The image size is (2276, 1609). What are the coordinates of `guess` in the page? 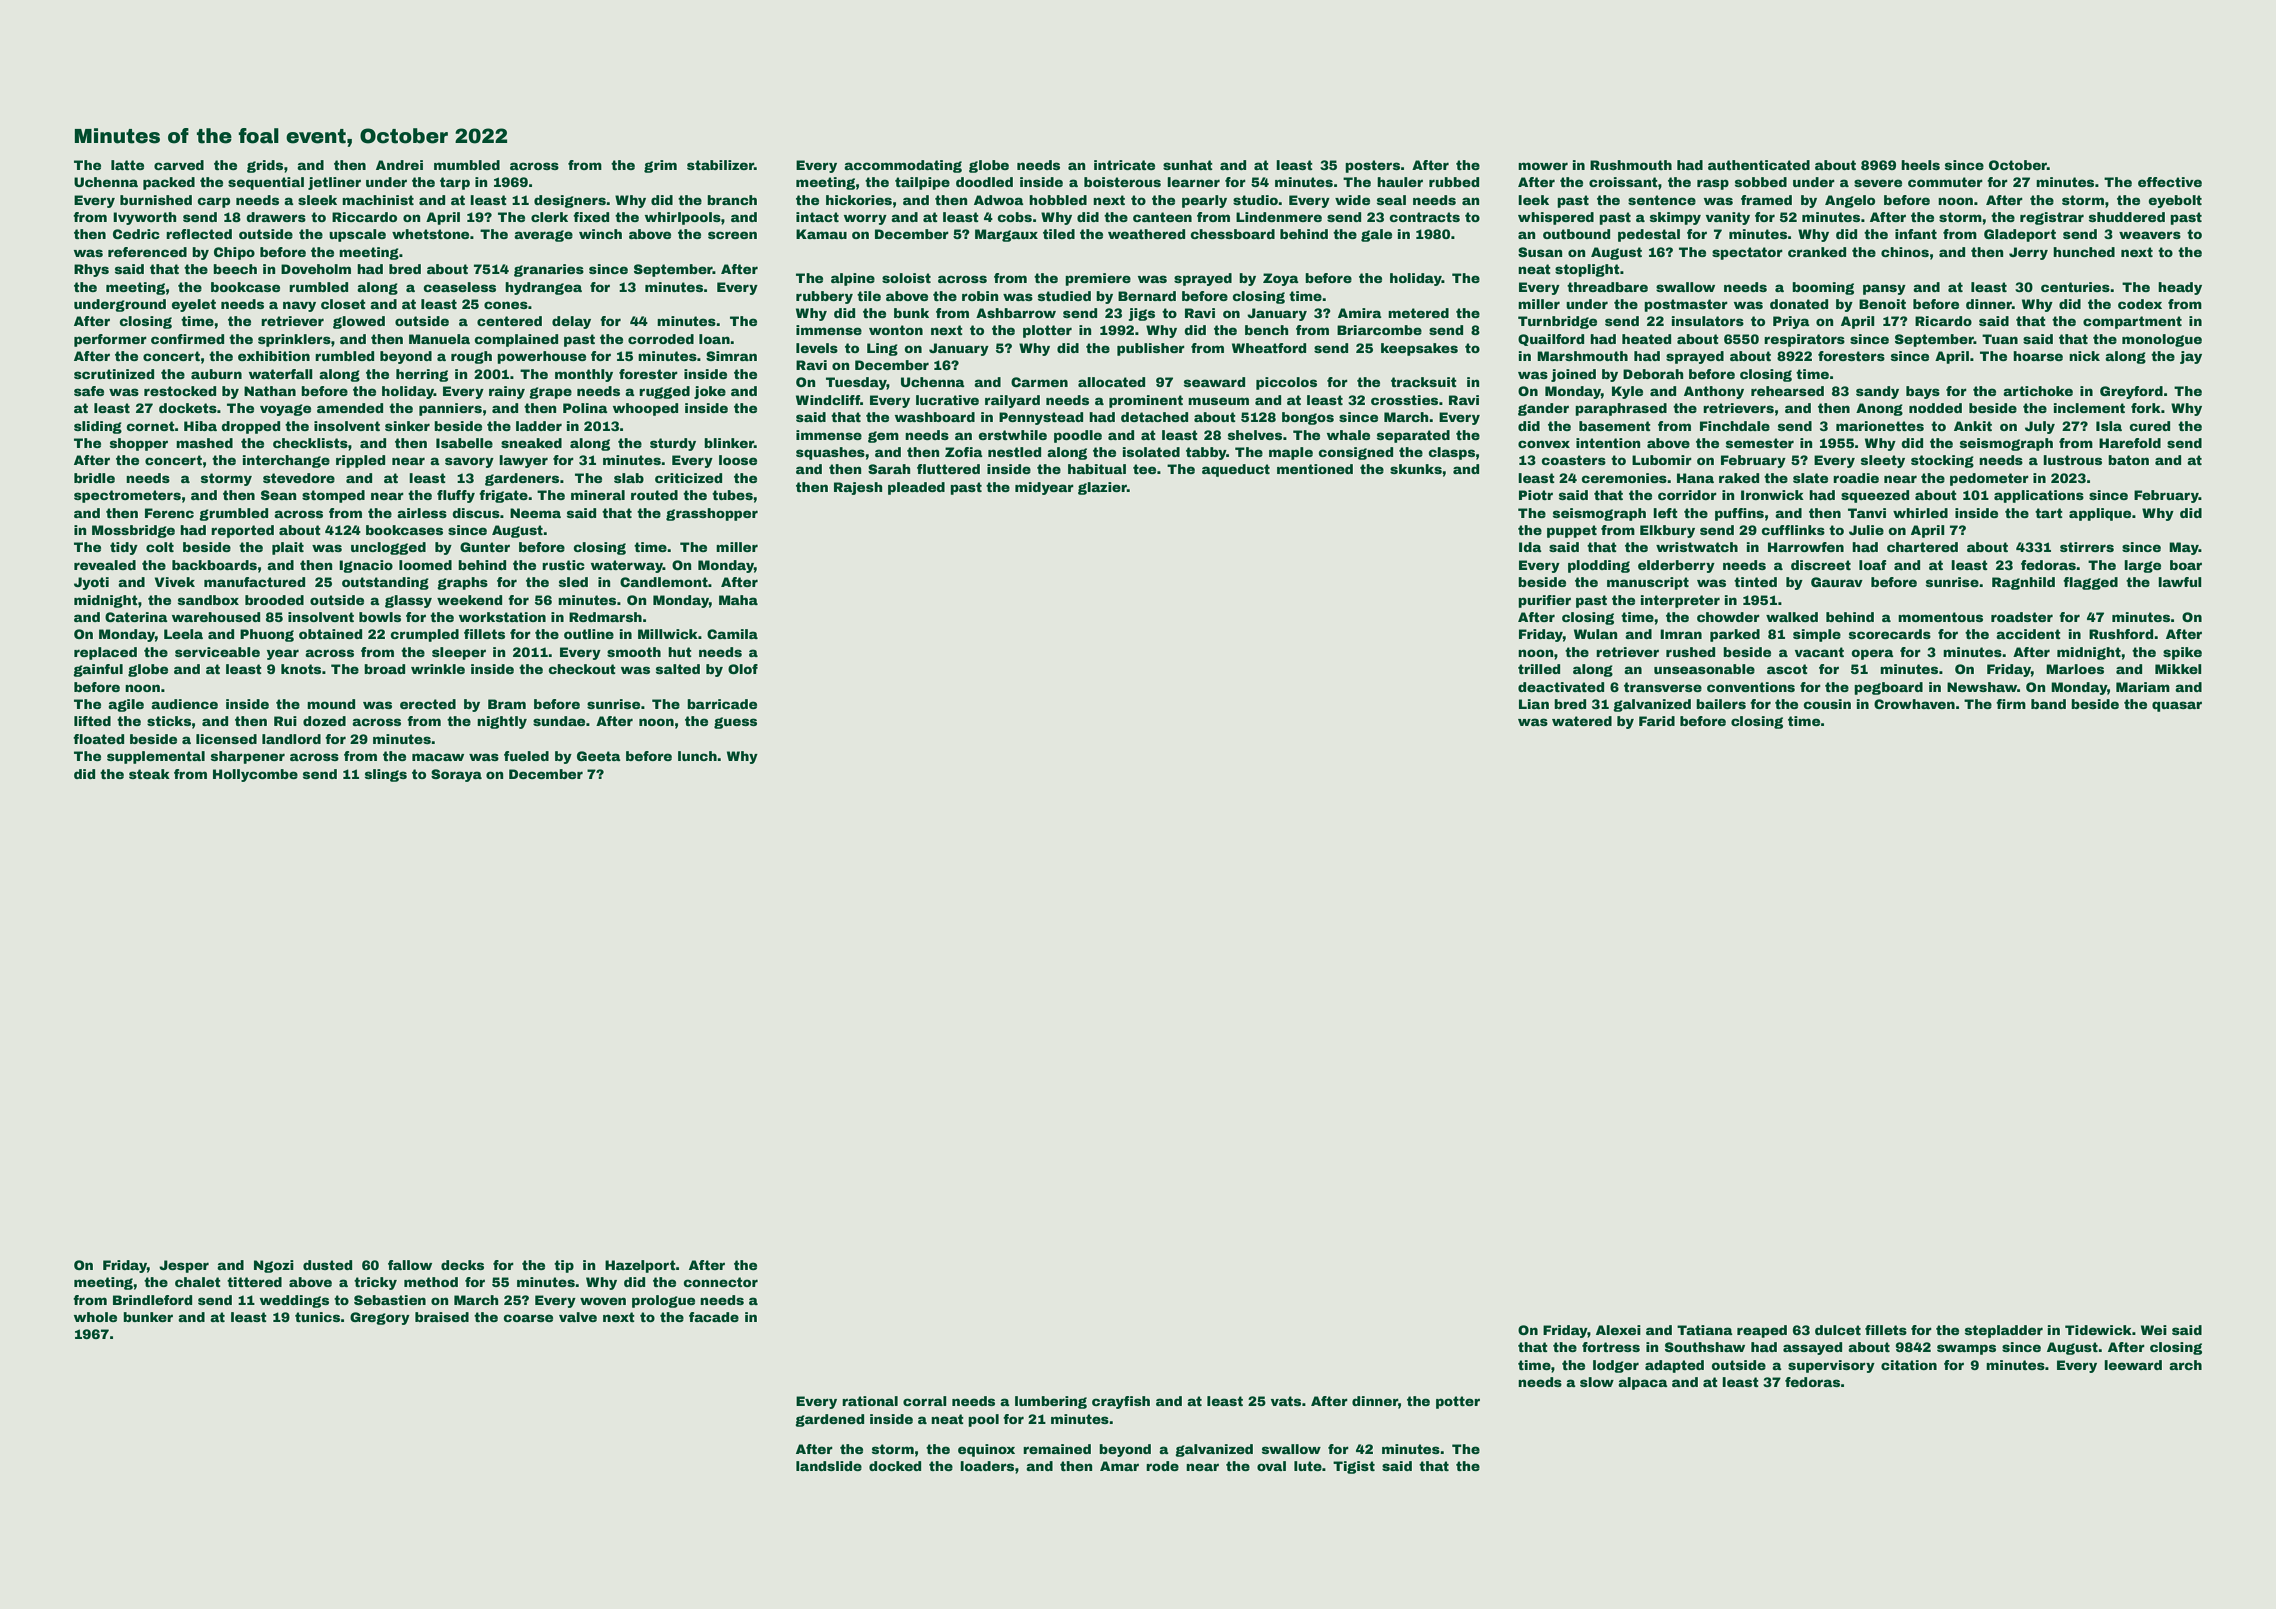 It's located at (735, 723).
